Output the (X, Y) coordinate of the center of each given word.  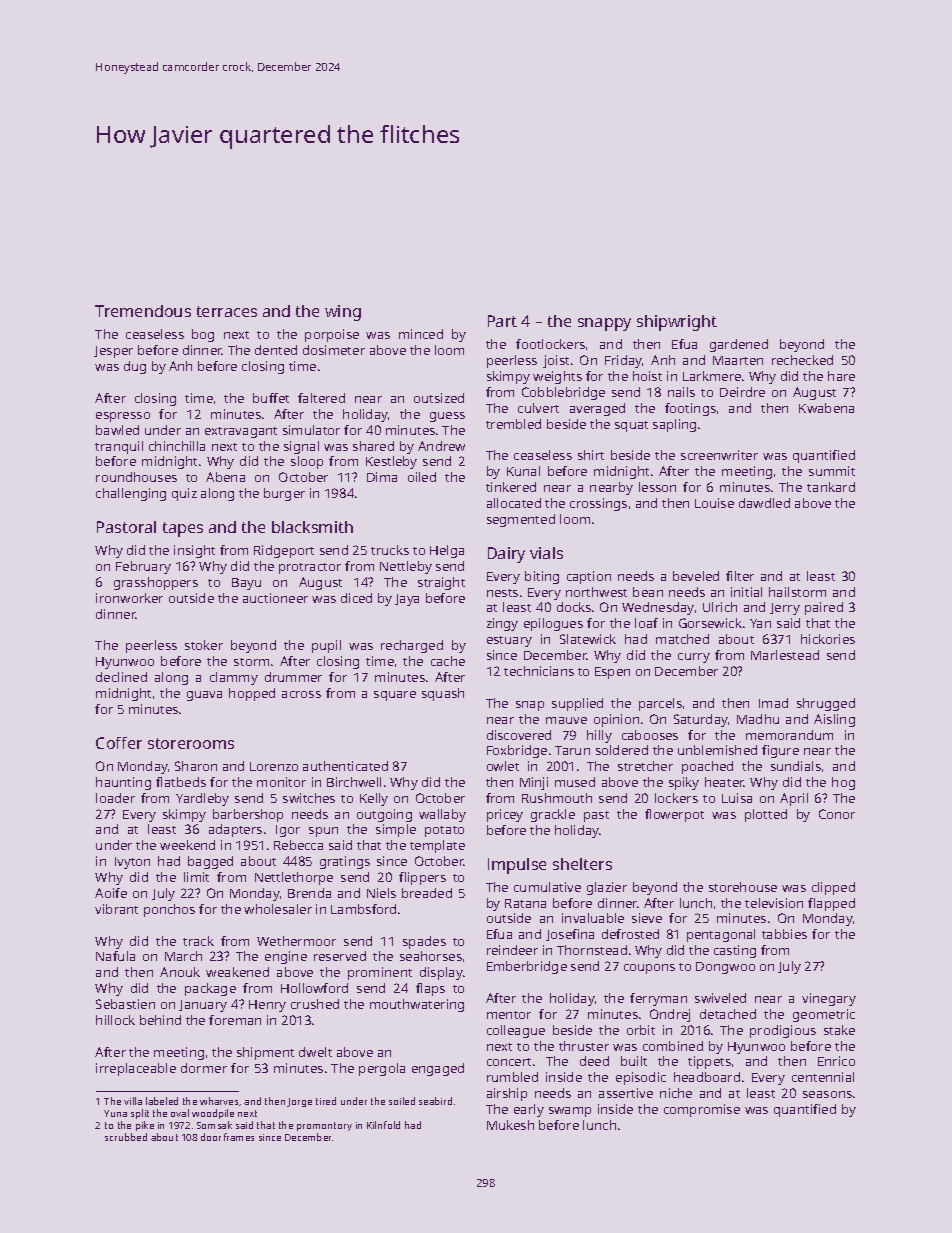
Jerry (785, 609)
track (198, 941)
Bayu (246, 584)
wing (343, 313)
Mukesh (510, 1125)
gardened (739, 345)
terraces (227, 311)
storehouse (743, 887)
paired (824, 608)
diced (356, 598)
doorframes (227, 1137)
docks (574, 607)
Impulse (517, 866)
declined (121, 677)
